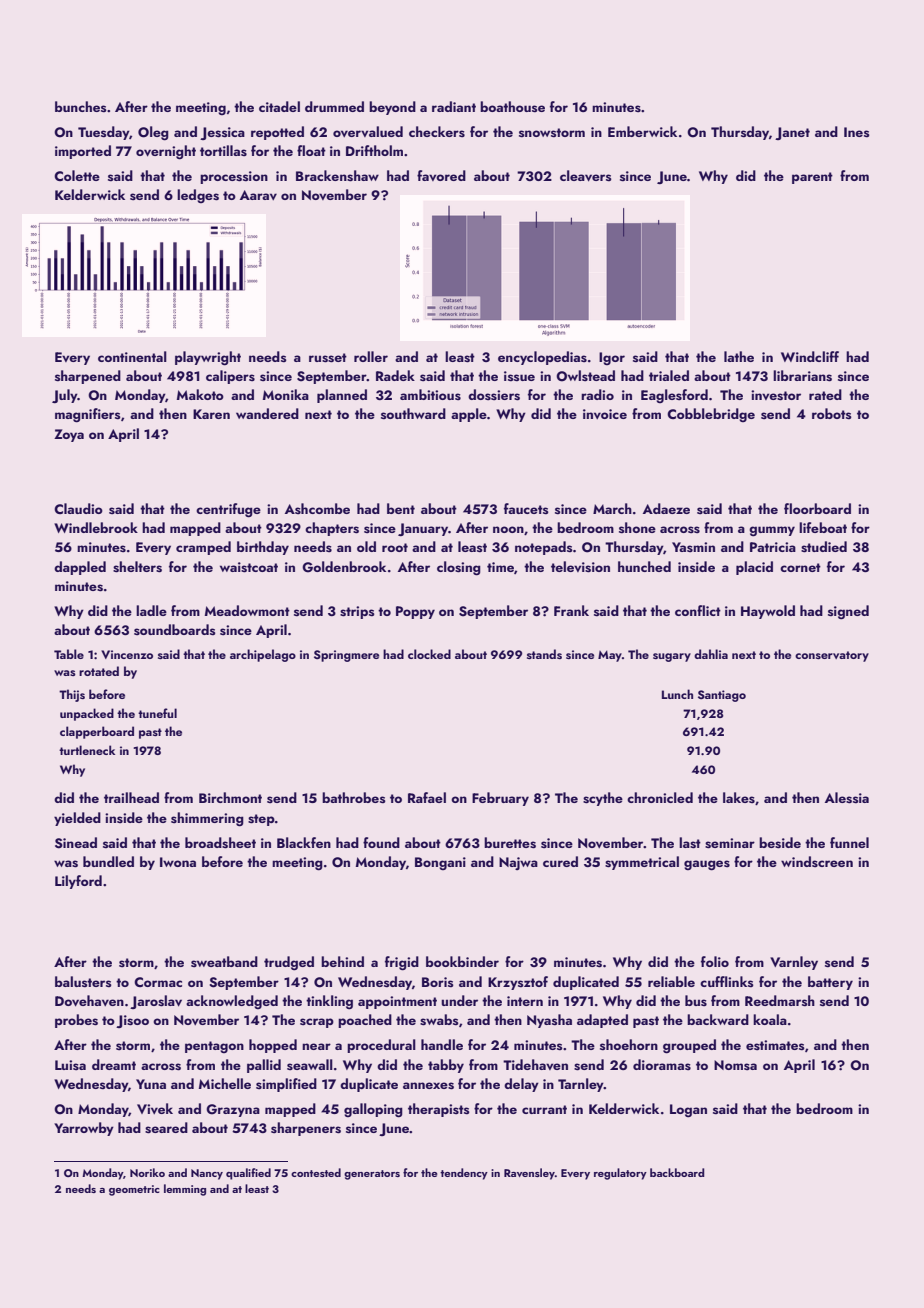  I want to click on lemming, so click(185, 1190).
